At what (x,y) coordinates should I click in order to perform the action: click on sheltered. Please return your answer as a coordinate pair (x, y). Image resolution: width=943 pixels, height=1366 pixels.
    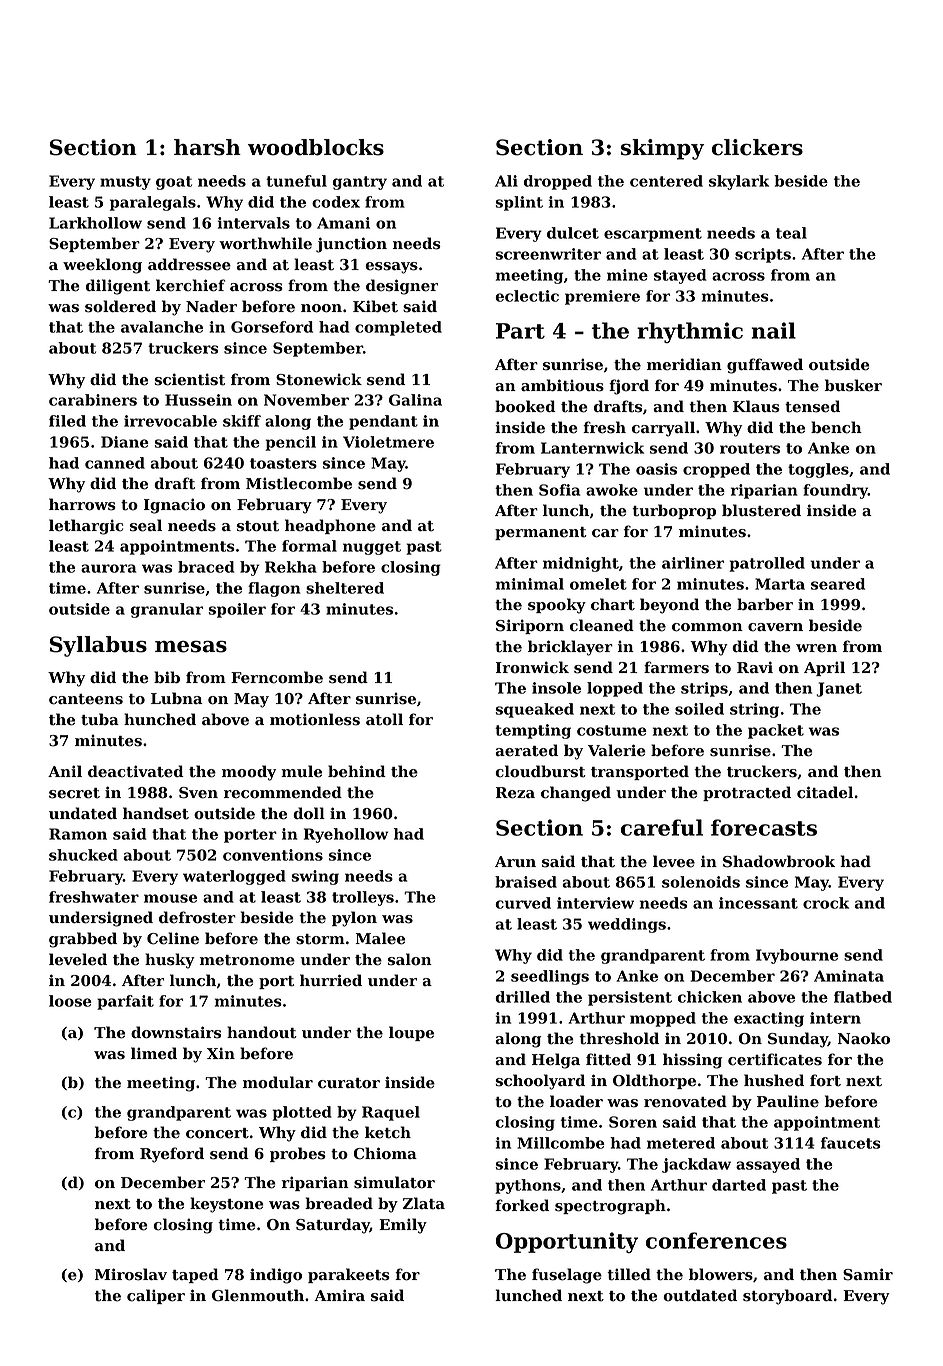
    Looking at the image, I should click on (345, 588).
